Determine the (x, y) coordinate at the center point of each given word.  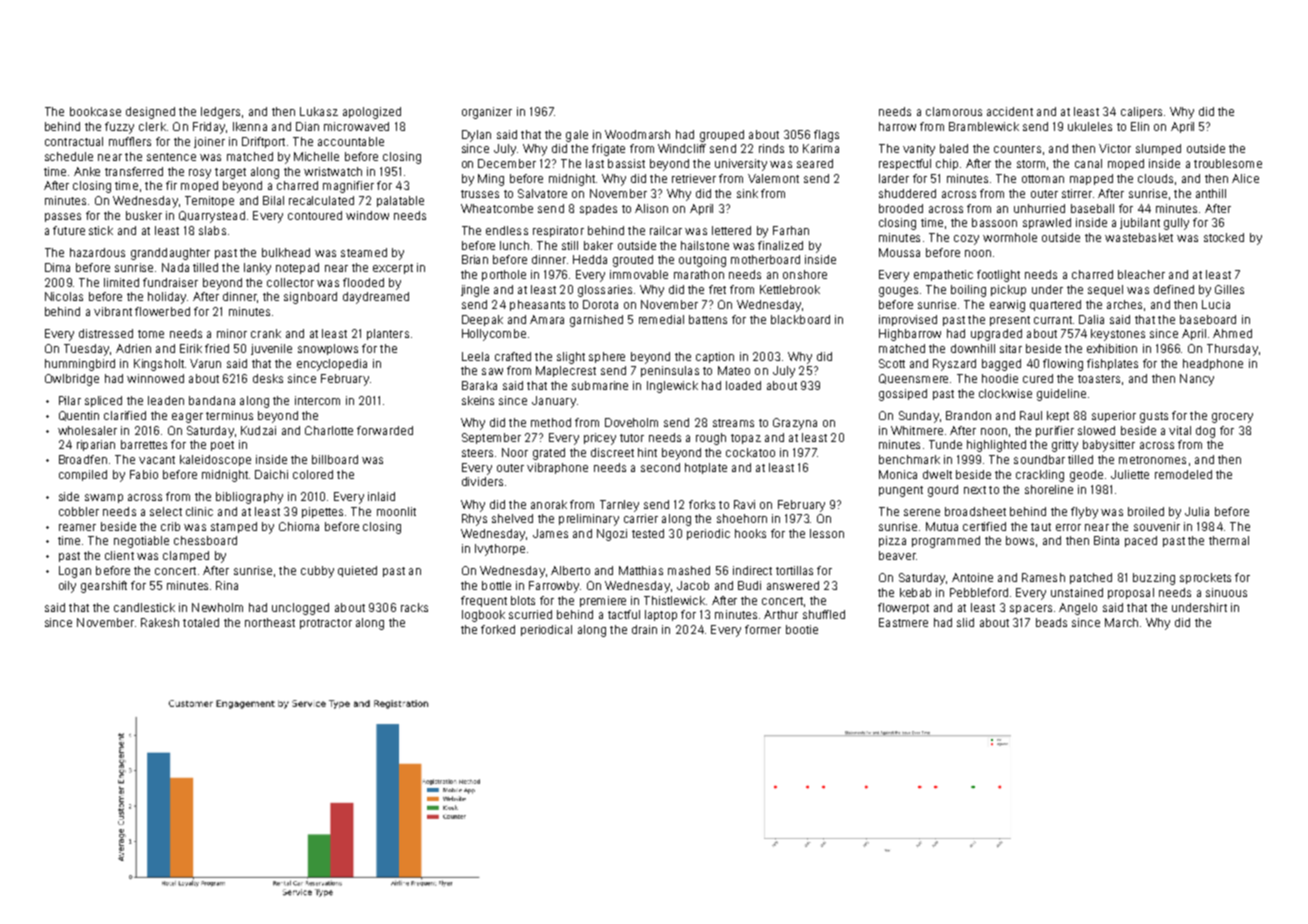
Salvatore (542, 193)
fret (717, 289)
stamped (234, 527)
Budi (749, 585)
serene (922, 512)
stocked (1224, 237)
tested (648, 533)
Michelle (316, 156)
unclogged (300, 609)
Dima (57, 267)
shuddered (907, 193)
